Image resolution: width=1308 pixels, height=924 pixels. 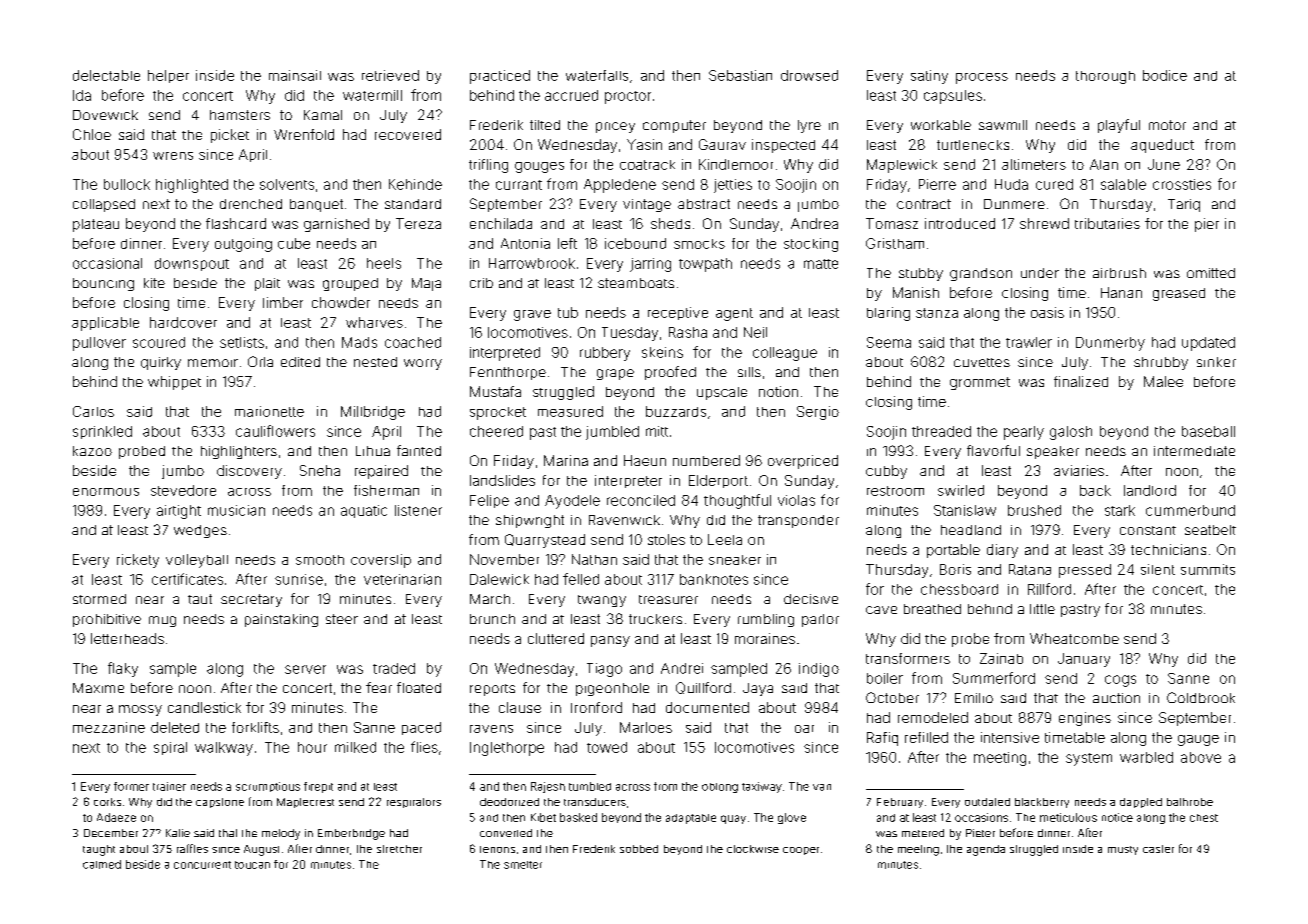 I want to click on jumbled, so click(x=612, y=433).
